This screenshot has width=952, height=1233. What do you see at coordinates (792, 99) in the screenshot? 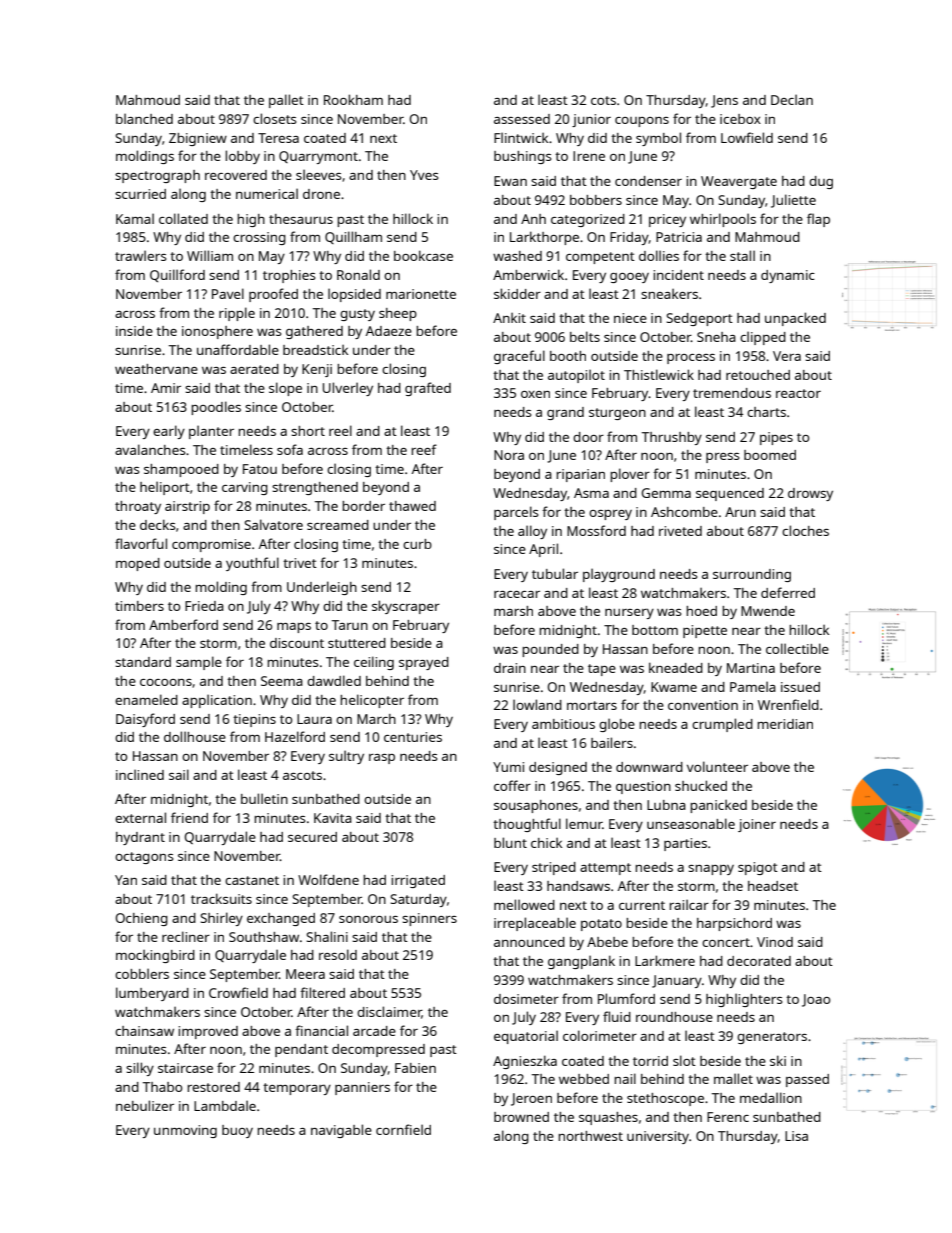
I see `Declan` at bounding box center [792, 99].
